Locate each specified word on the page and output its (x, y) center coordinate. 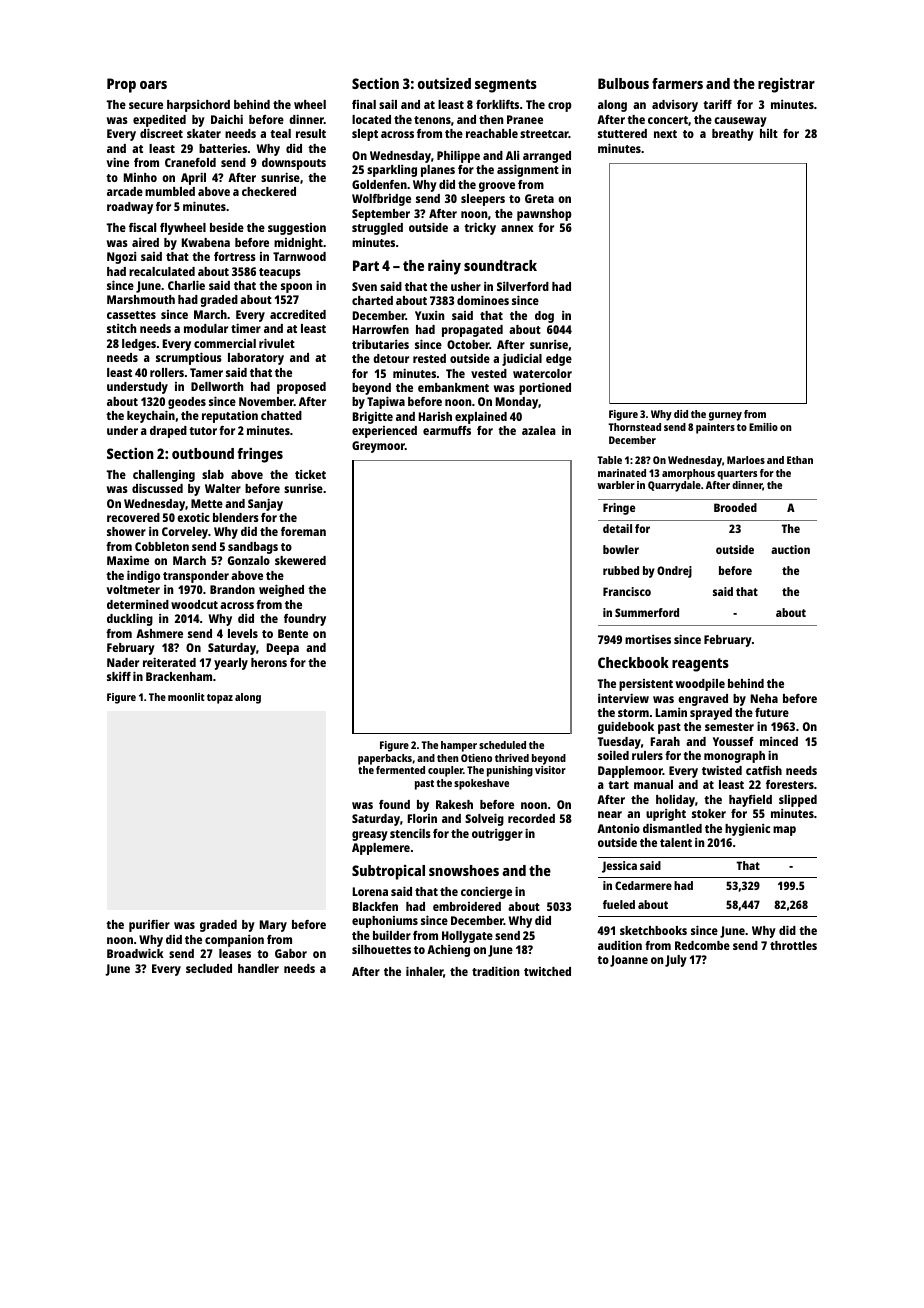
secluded (209, 968)
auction (790, 549)
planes (438, 171)
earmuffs (447, 430)
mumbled (170, 191)
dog (544, 317)
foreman (303, 531)
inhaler (425, 972)
